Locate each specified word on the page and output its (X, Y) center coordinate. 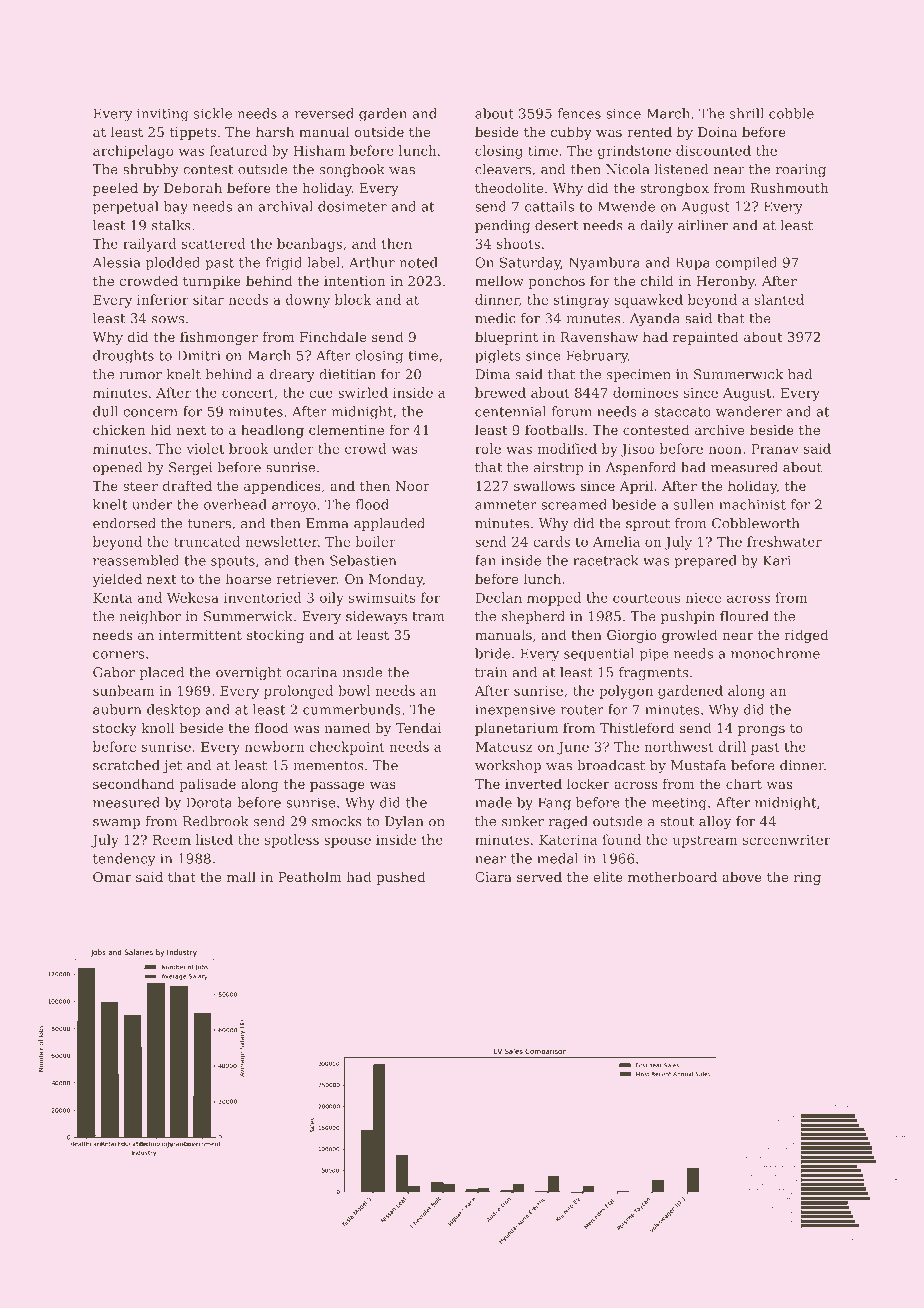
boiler (375, 541)
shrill (747, 113)
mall (241, 876)
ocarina (311, 672)
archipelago (133, 152)
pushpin (688, 617)
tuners (209, 524)
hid (161, 429)
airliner (703, 225)
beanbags (309, 245)
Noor (412, 486)
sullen (694, 504)
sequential (599, 655)
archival (285, 206)
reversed (324, 113)
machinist (752, 504)
